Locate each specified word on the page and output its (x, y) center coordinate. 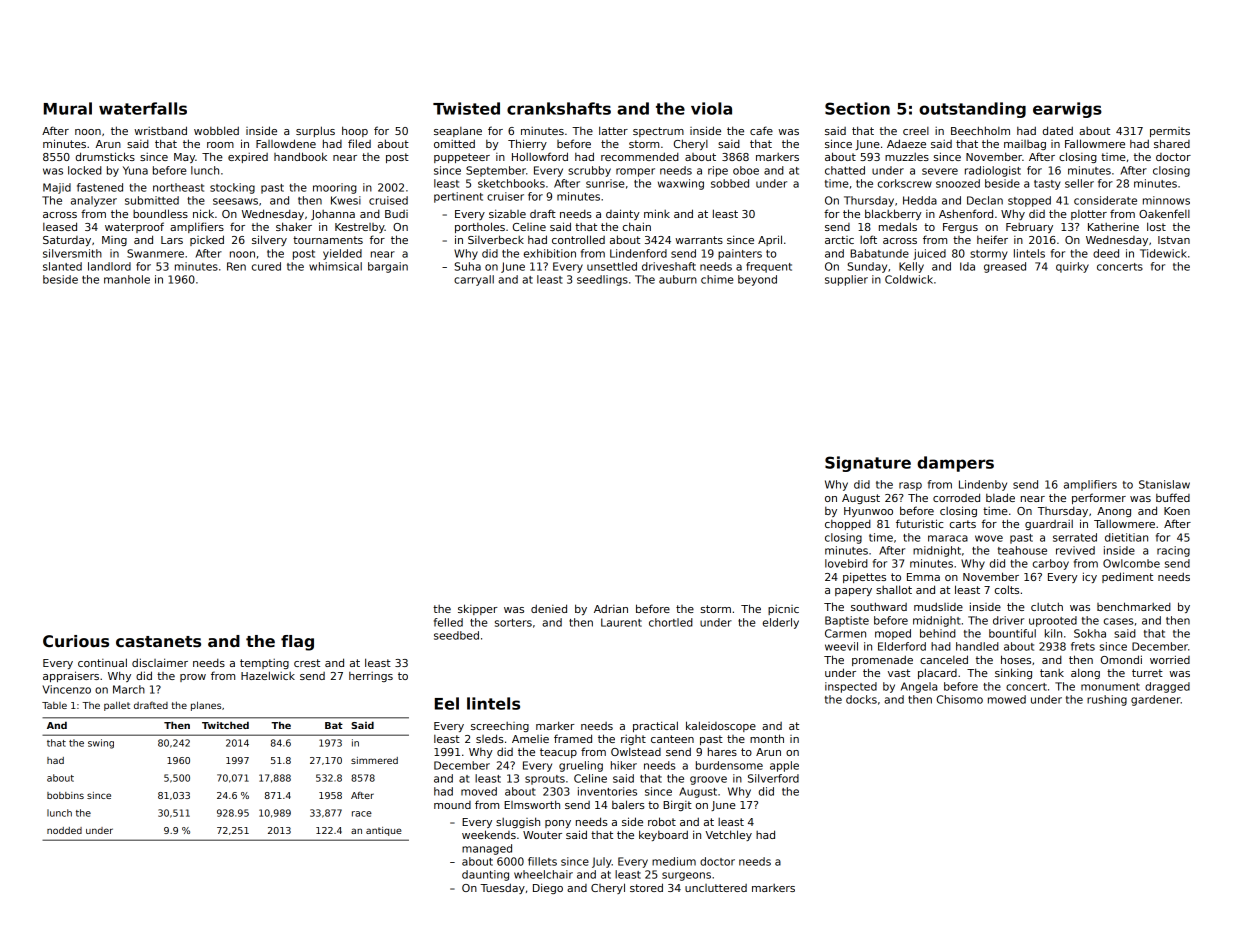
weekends (489, 834)
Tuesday (502, 888)
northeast (178, 187)
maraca (948, 538)
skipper (478, 609)
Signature (868, 464)
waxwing (681, 184)
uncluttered (716, 888)
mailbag (1025, 145)
